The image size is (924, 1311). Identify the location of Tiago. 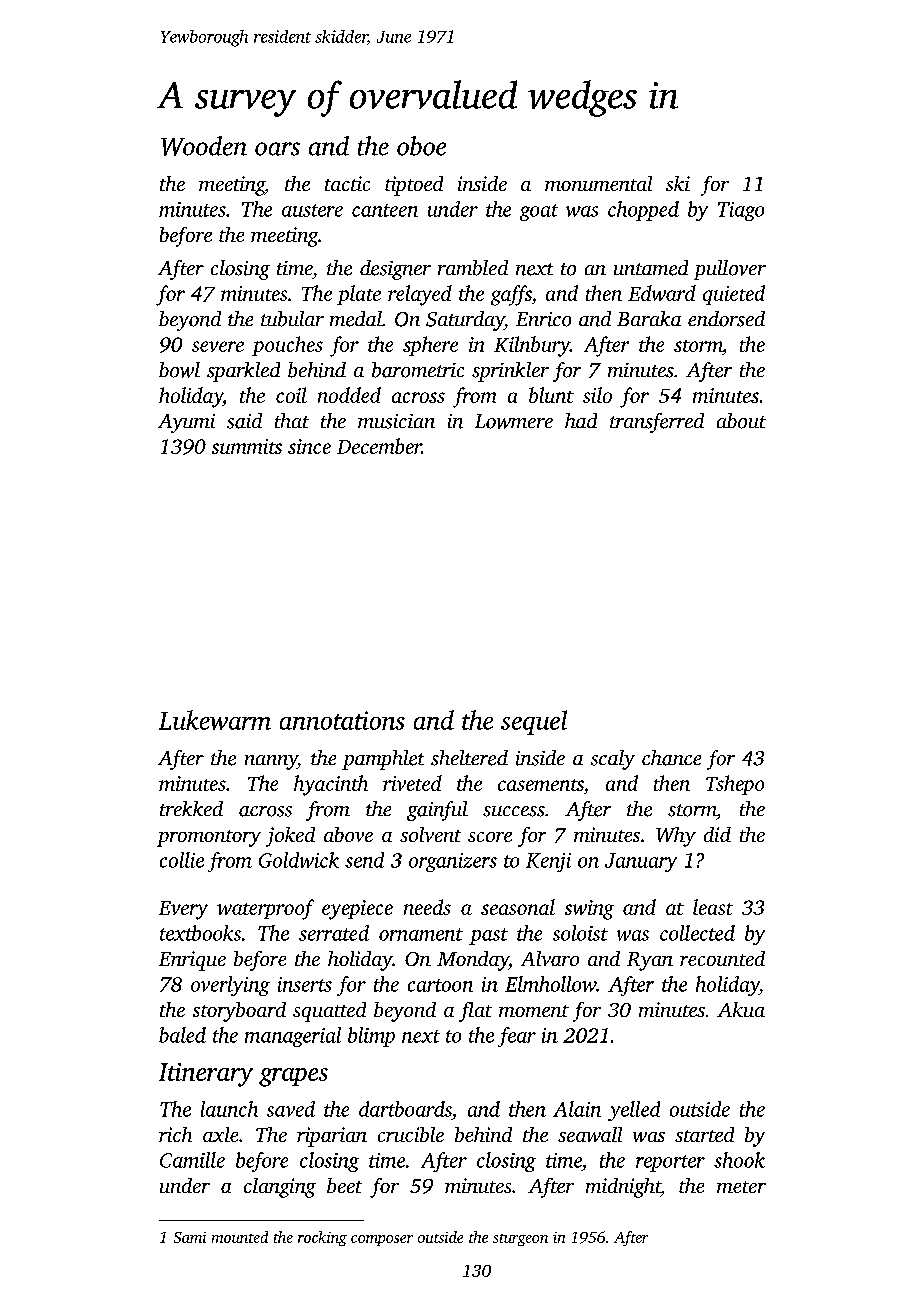
(741, 211).
